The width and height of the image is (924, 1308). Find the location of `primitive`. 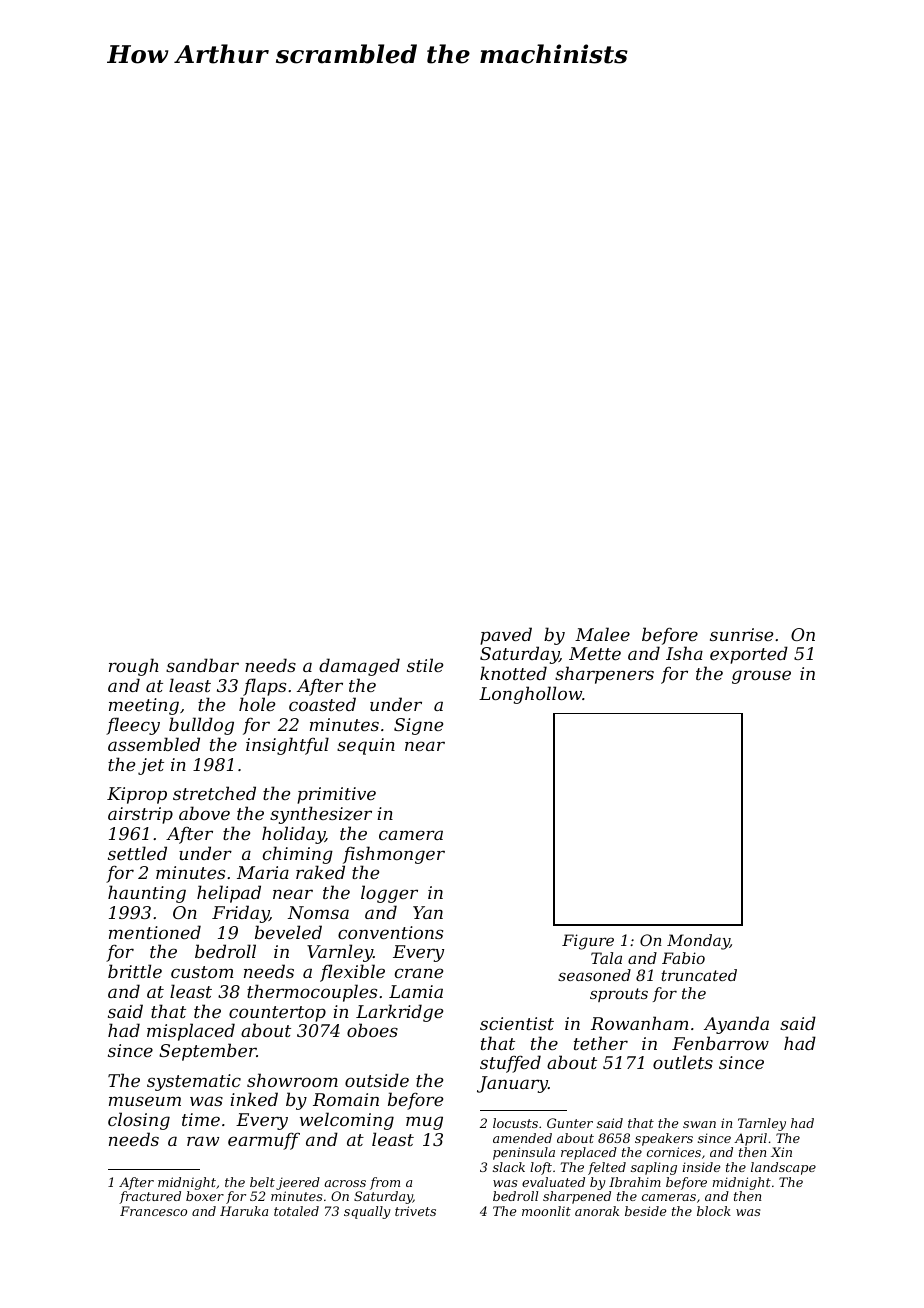

primitive is located at coordinates (336, 795).
